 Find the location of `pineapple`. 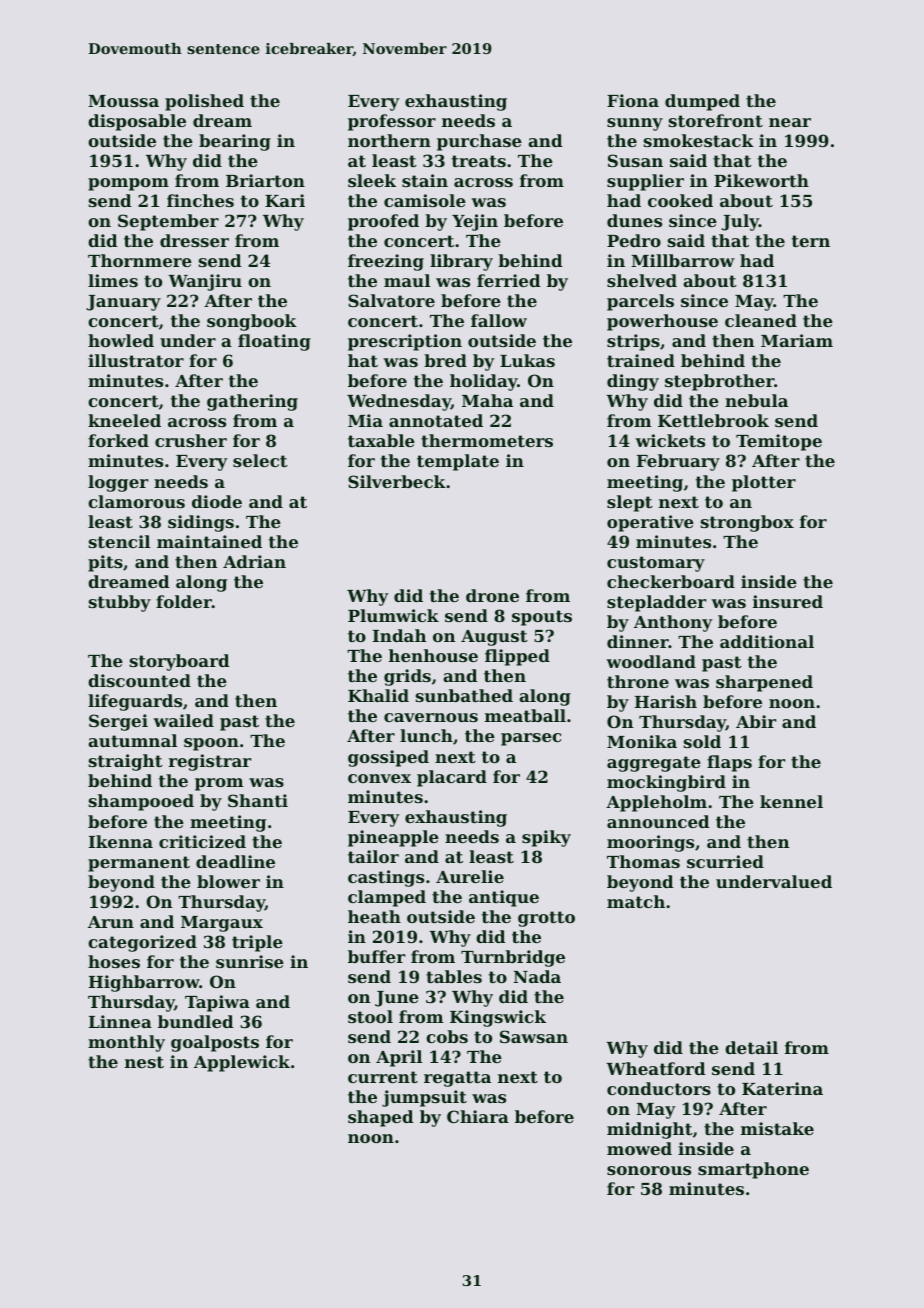

pineapple is located at coordinates (393, 838).
